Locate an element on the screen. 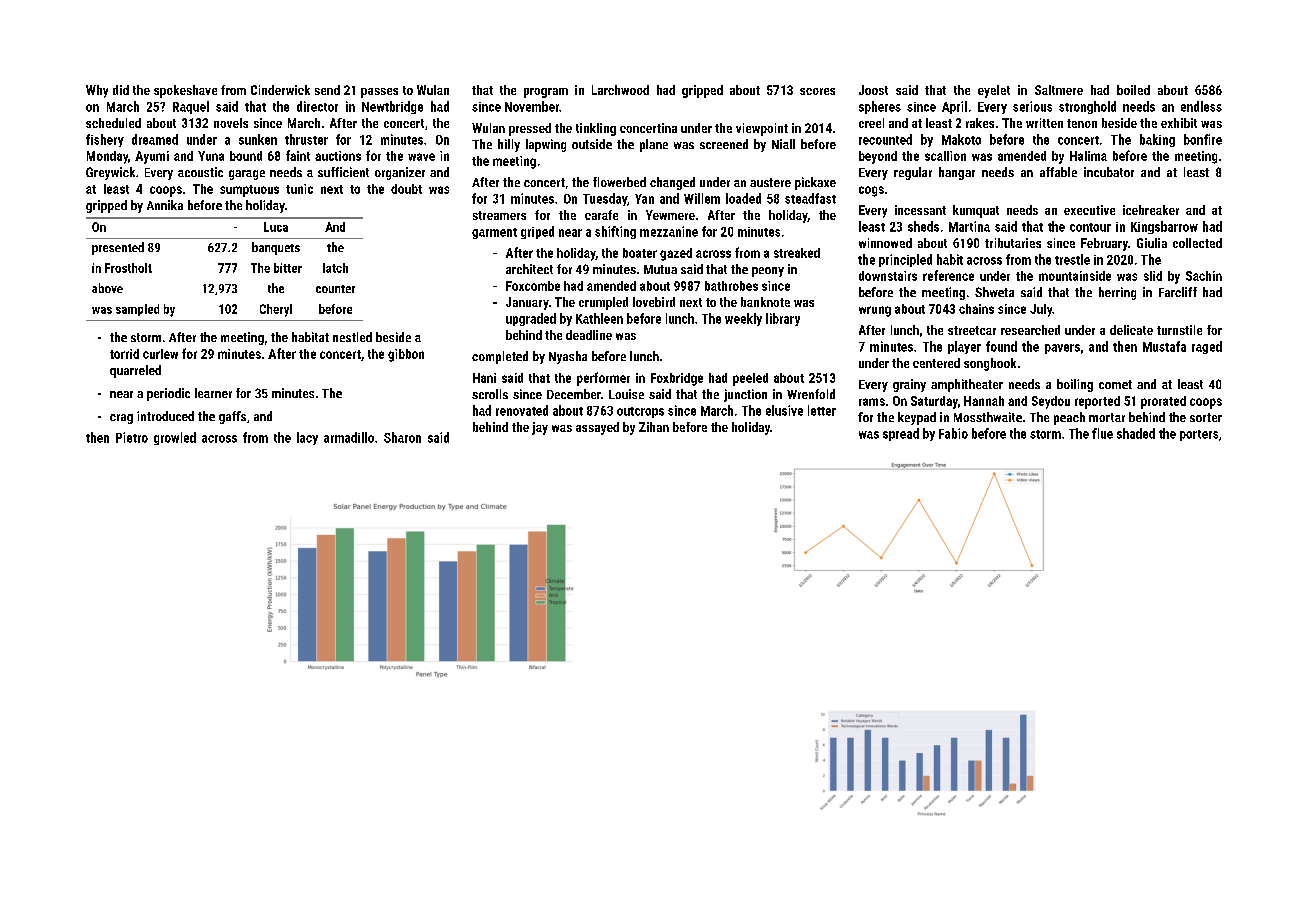 The height and width of the screenshot is (924, 1308). assayed is located at coordinates (597, 428).
